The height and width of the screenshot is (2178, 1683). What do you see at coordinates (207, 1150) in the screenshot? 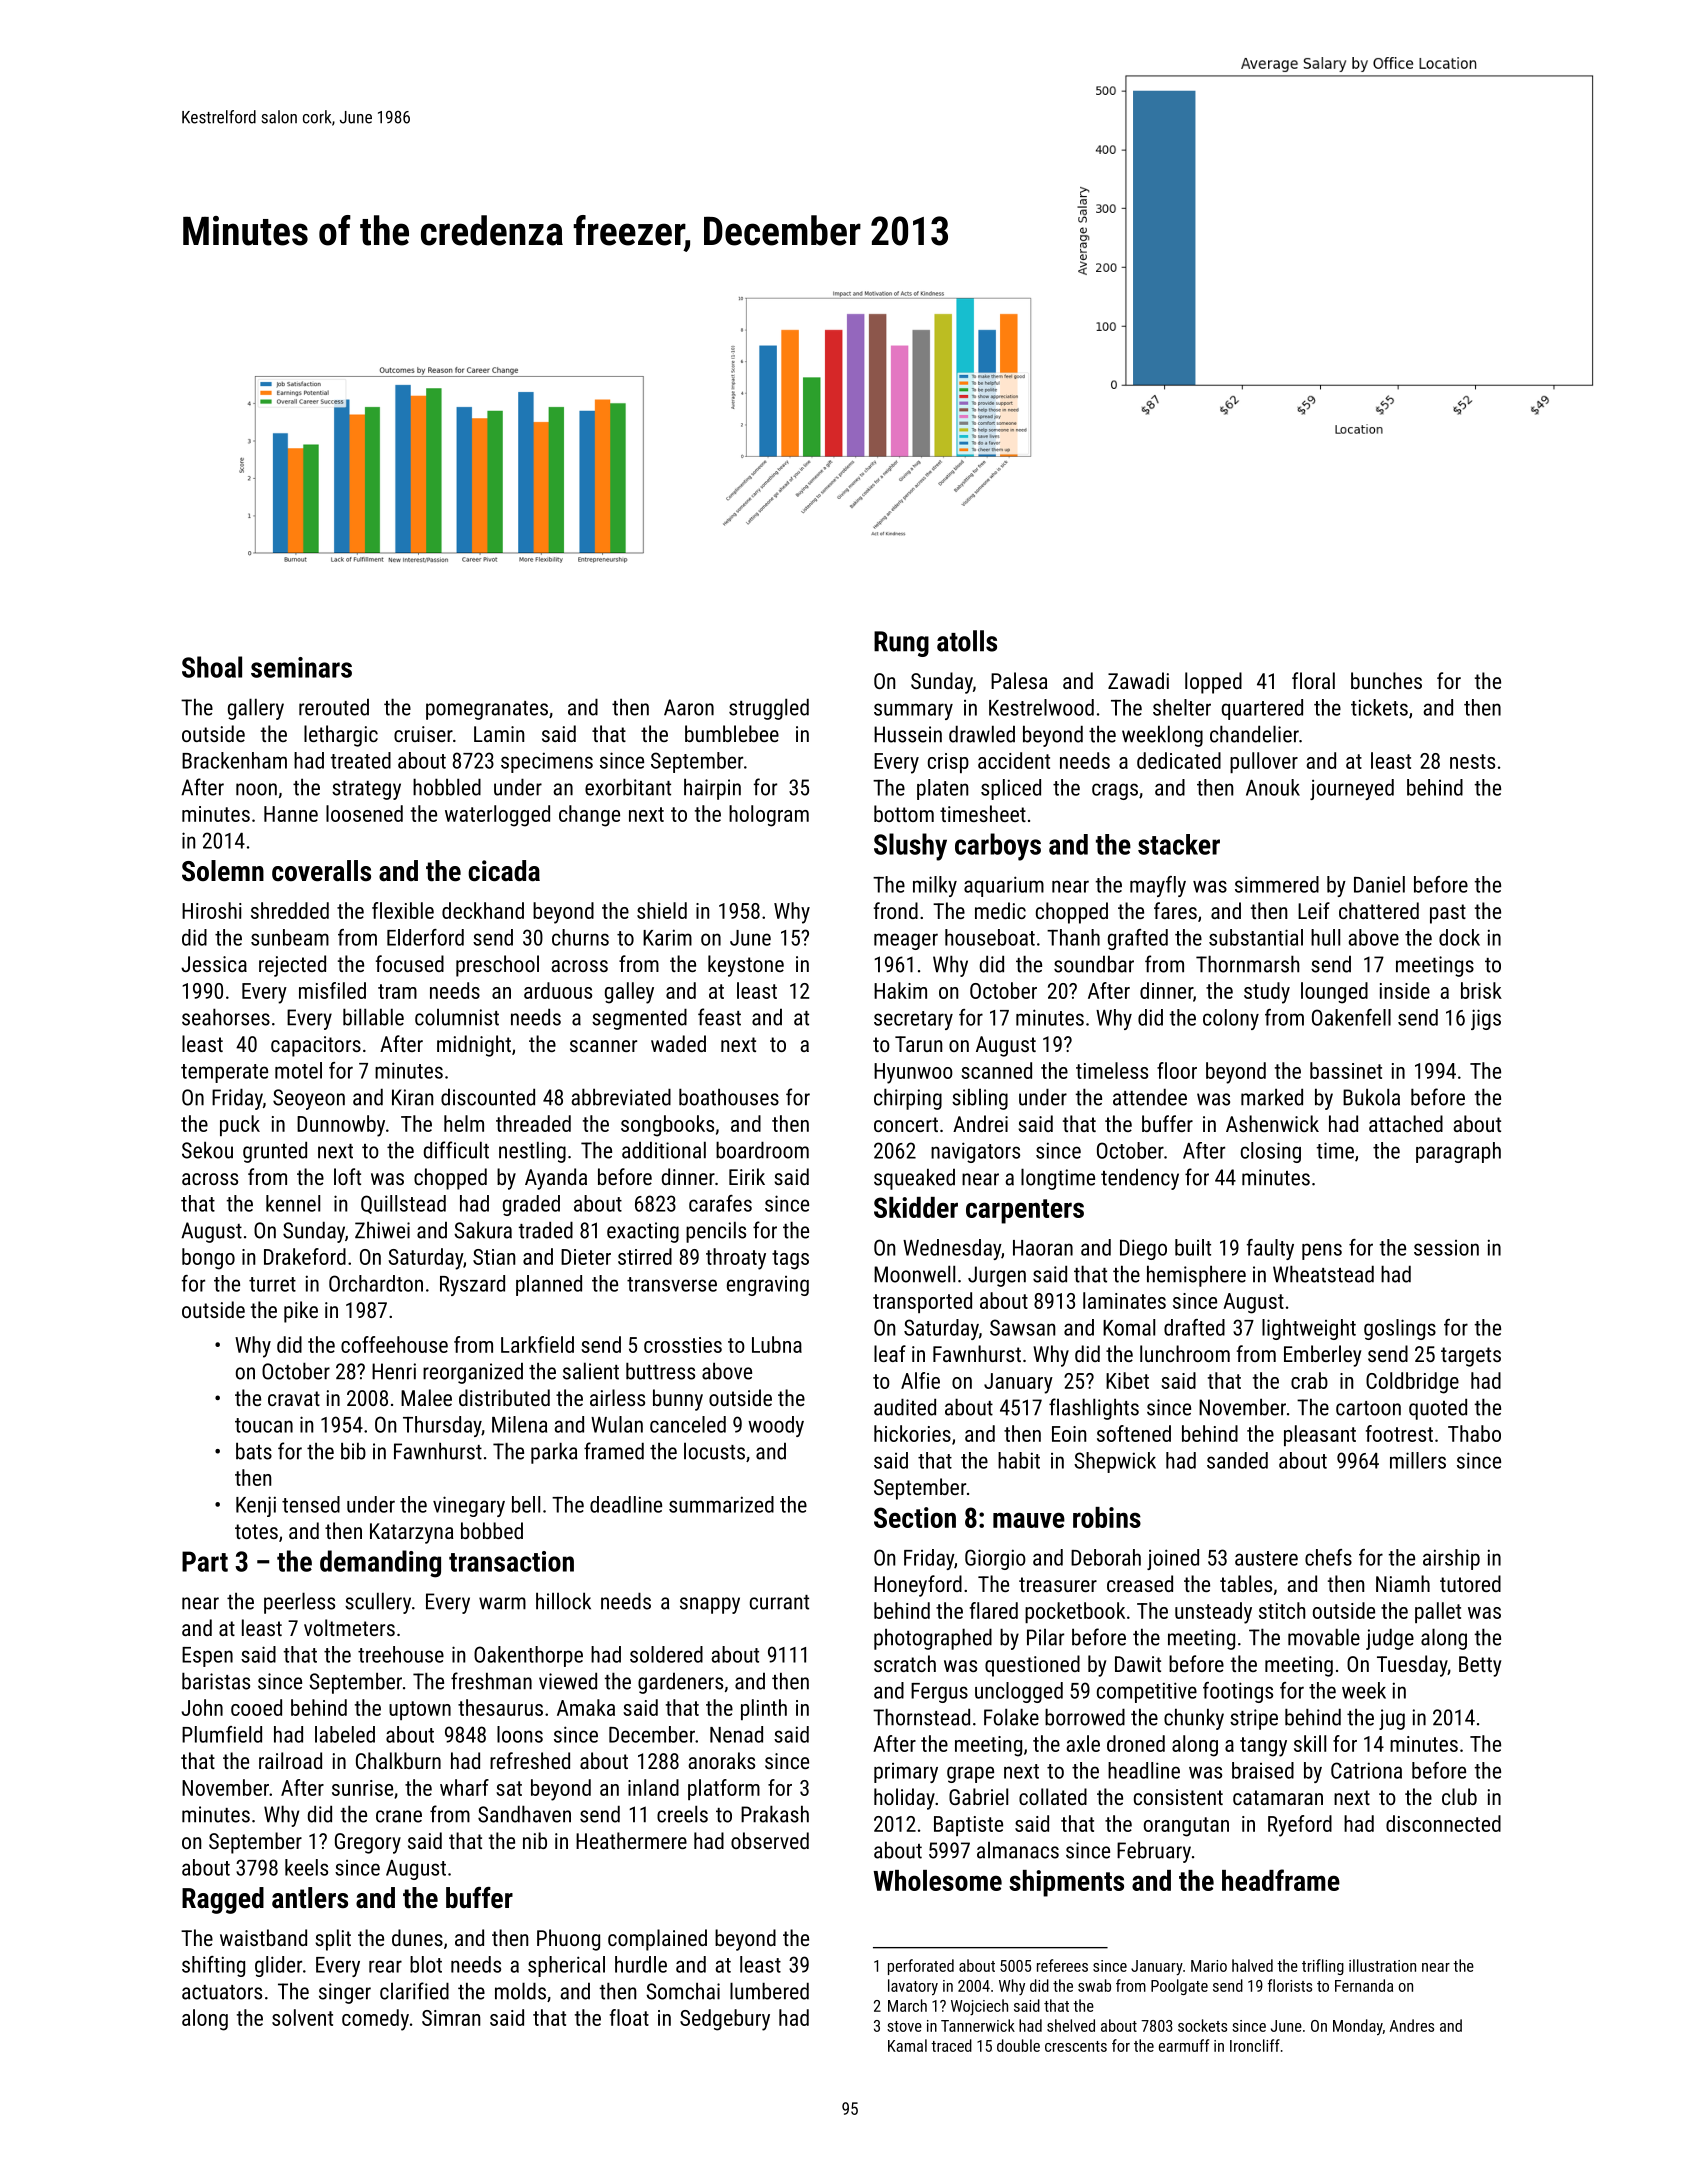
I see `Sekou` at bounding box center [207, 1150].
